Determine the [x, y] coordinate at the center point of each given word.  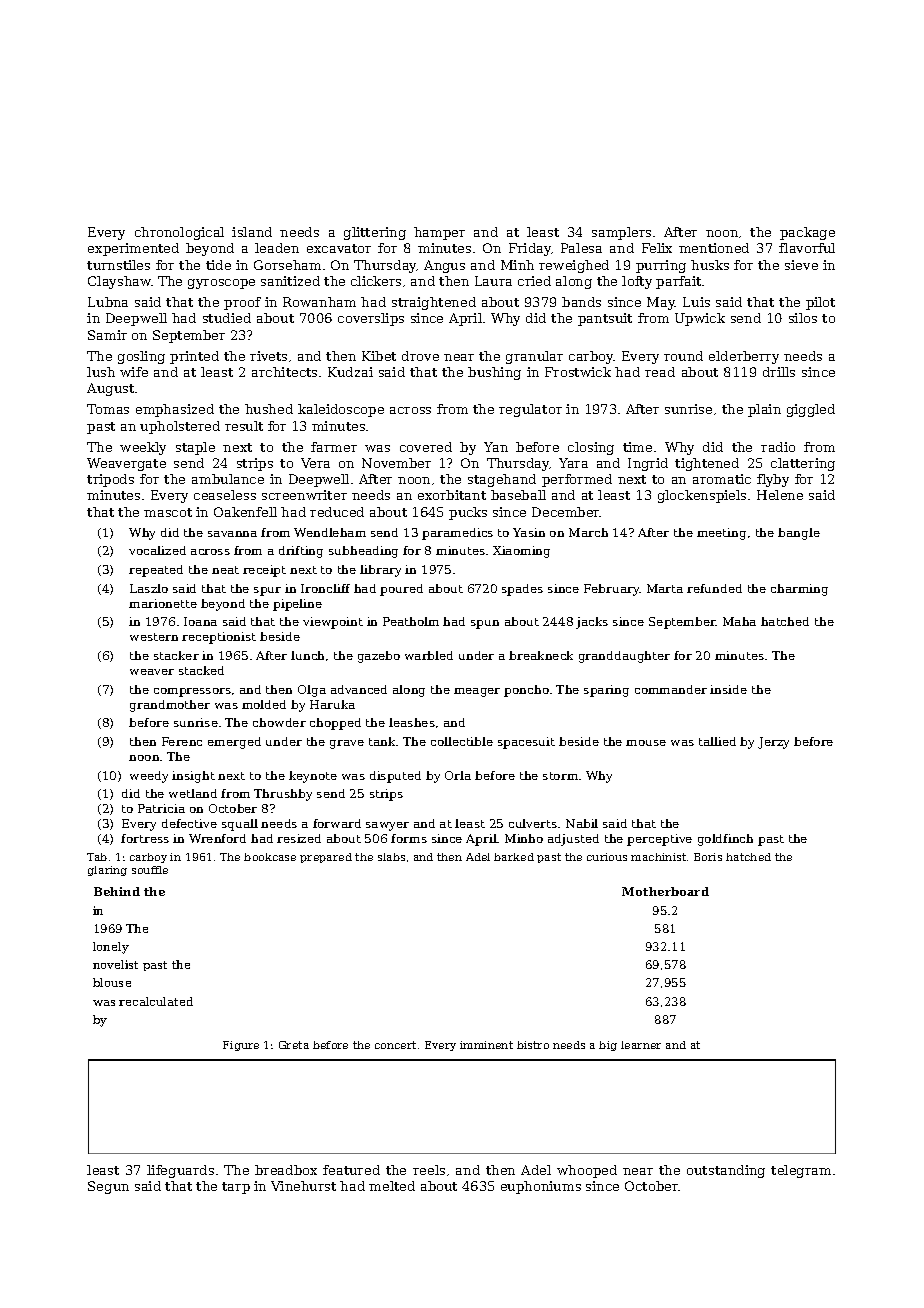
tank [382, 741]
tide [218, 265]
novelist [115, 964]
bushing [494, 373]
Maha [739, 621]
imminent [486, 1045]
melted [392, 1186]
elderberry [744, 357]
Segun [108, 1187]
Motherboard [665, 891]
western [154, 637]
